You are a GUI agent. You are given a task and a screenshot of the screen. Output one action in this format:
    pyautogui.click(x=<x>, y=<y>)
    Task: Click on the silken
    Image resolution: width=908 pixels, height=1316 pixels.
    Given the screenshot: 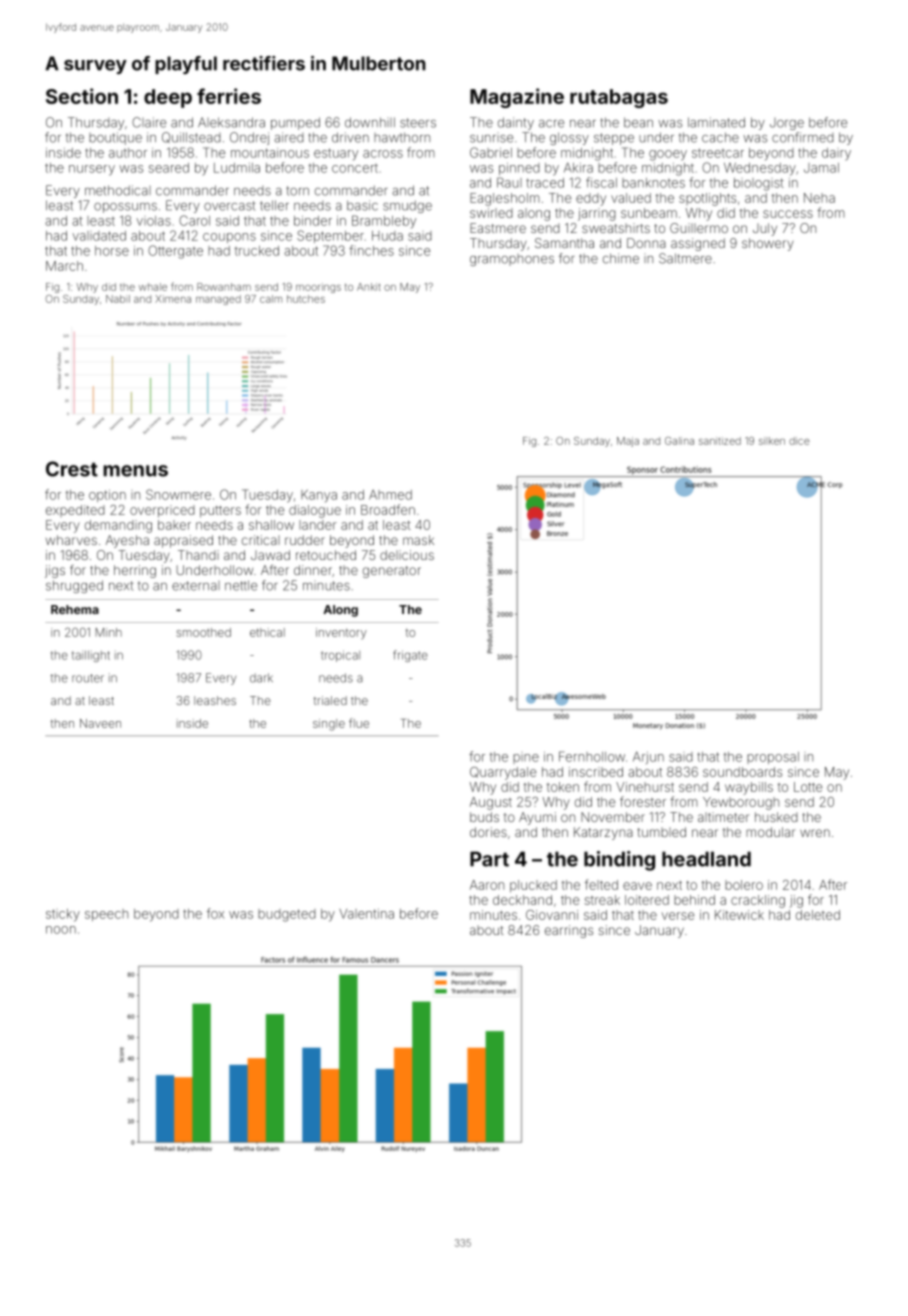 What is the action you would take?
    pyautogui.click(x=772, y=441)
